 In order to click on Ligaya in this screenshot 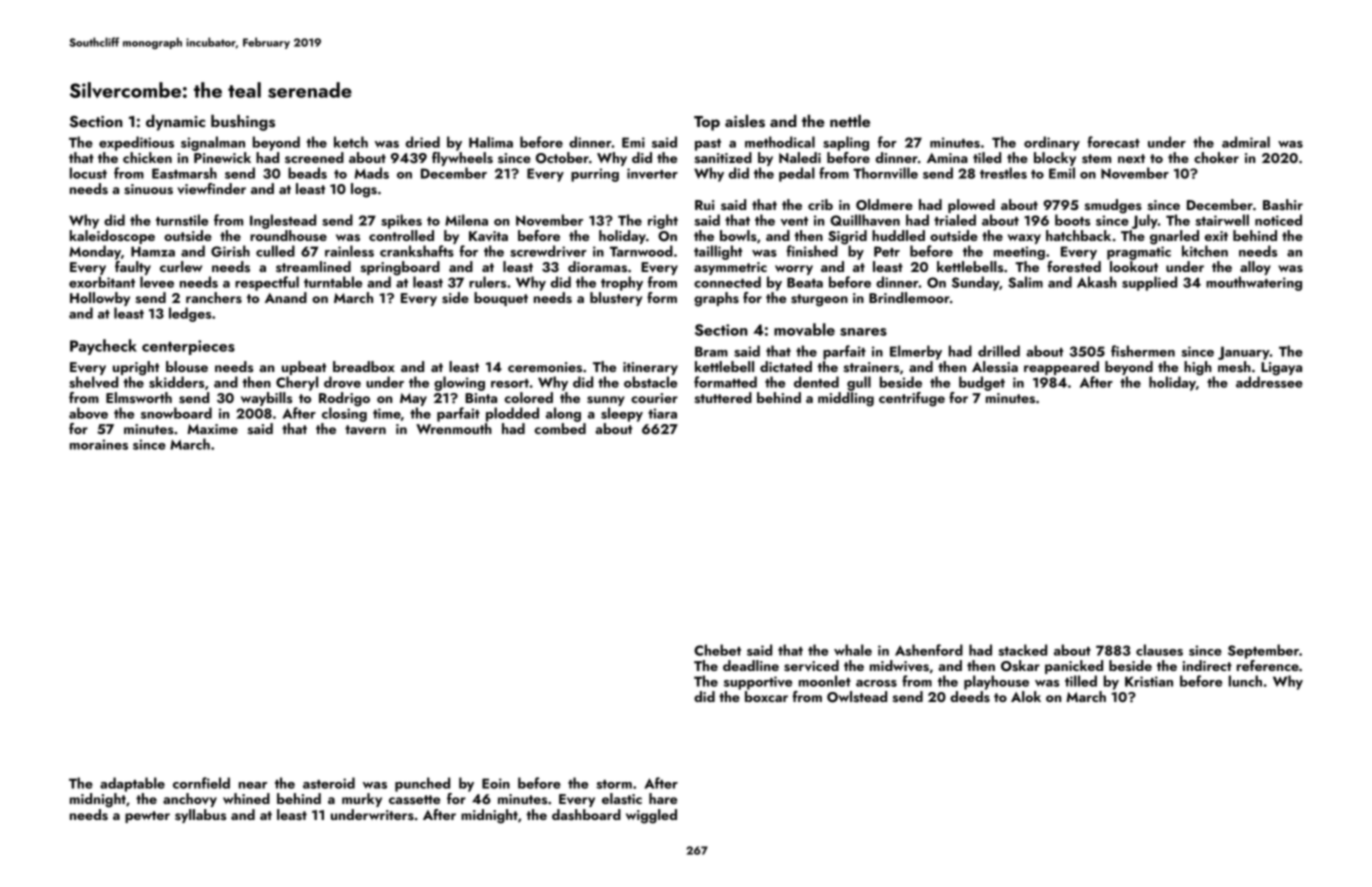, I will do `click(1281, 369)`.
